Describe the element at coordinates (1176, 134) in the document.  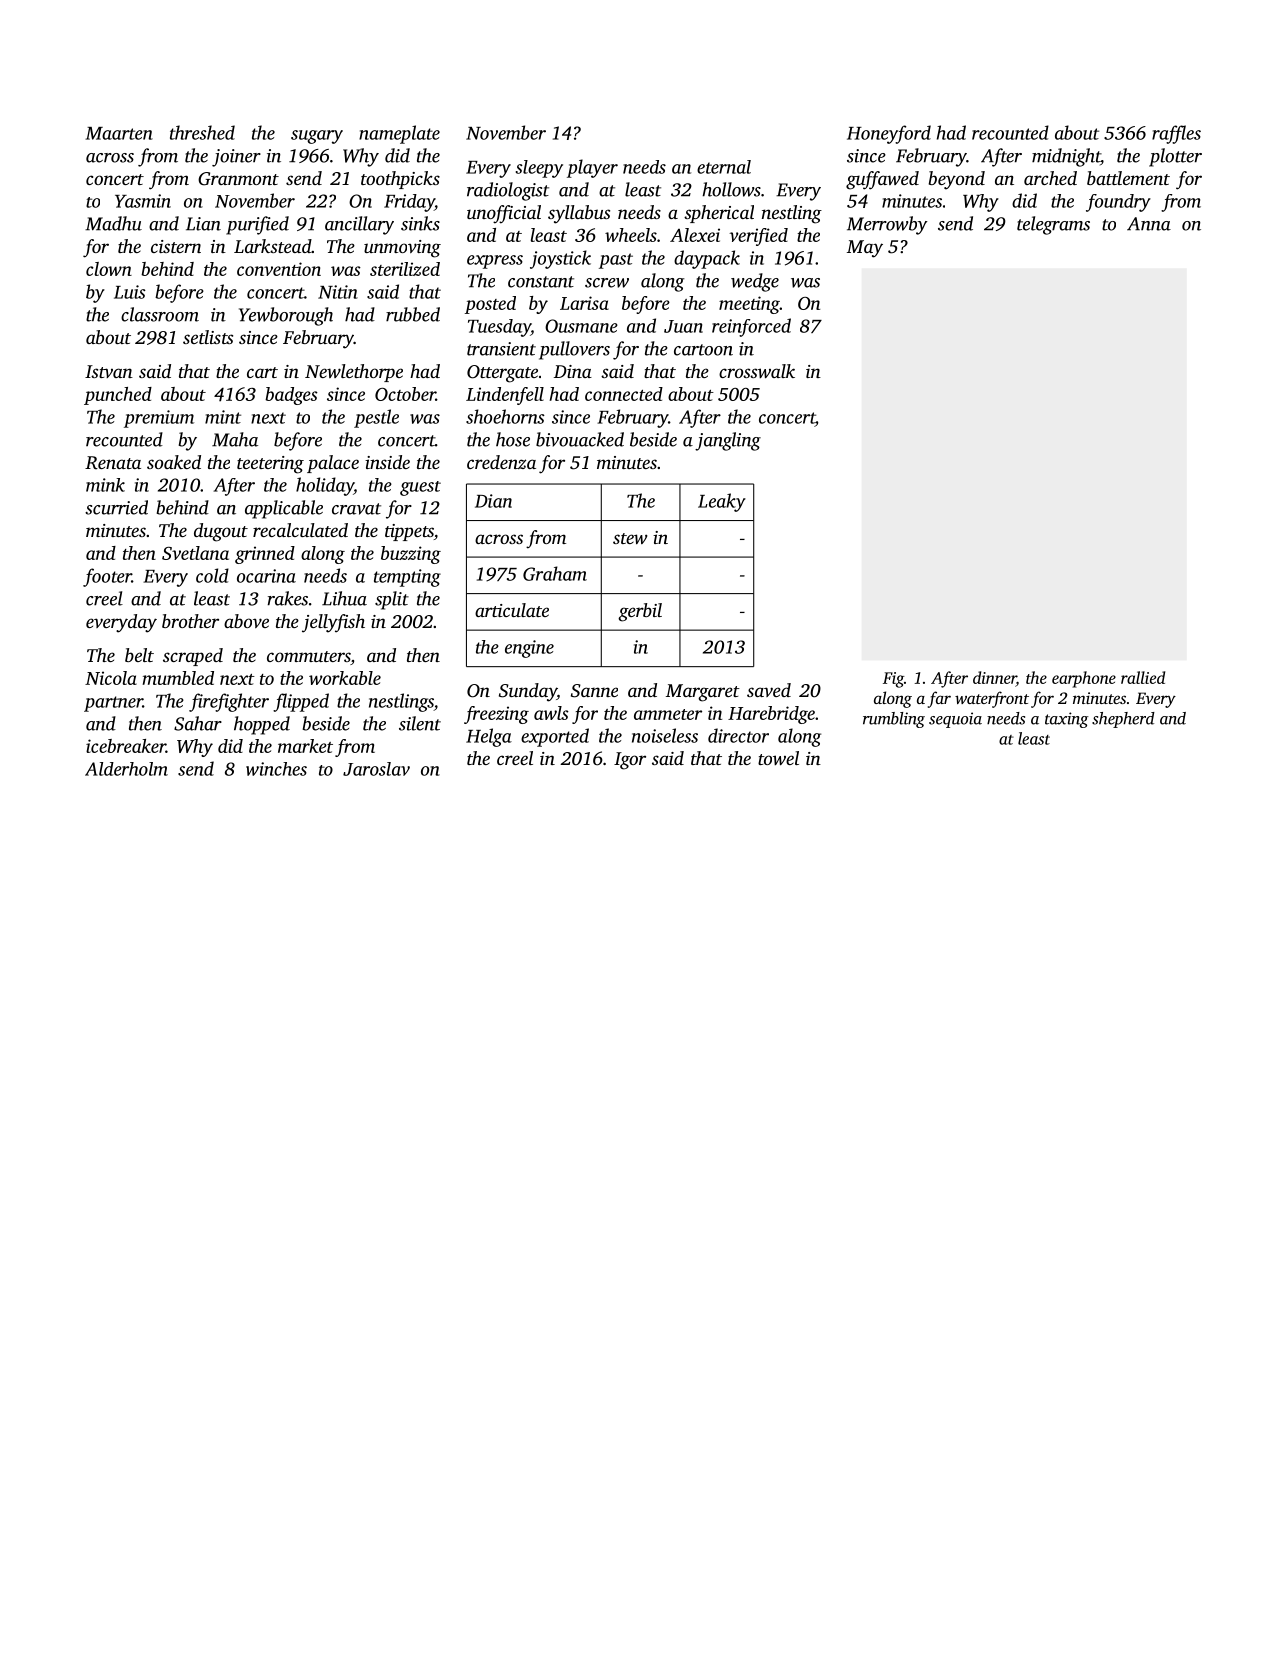
I see `raffles` at that location.
